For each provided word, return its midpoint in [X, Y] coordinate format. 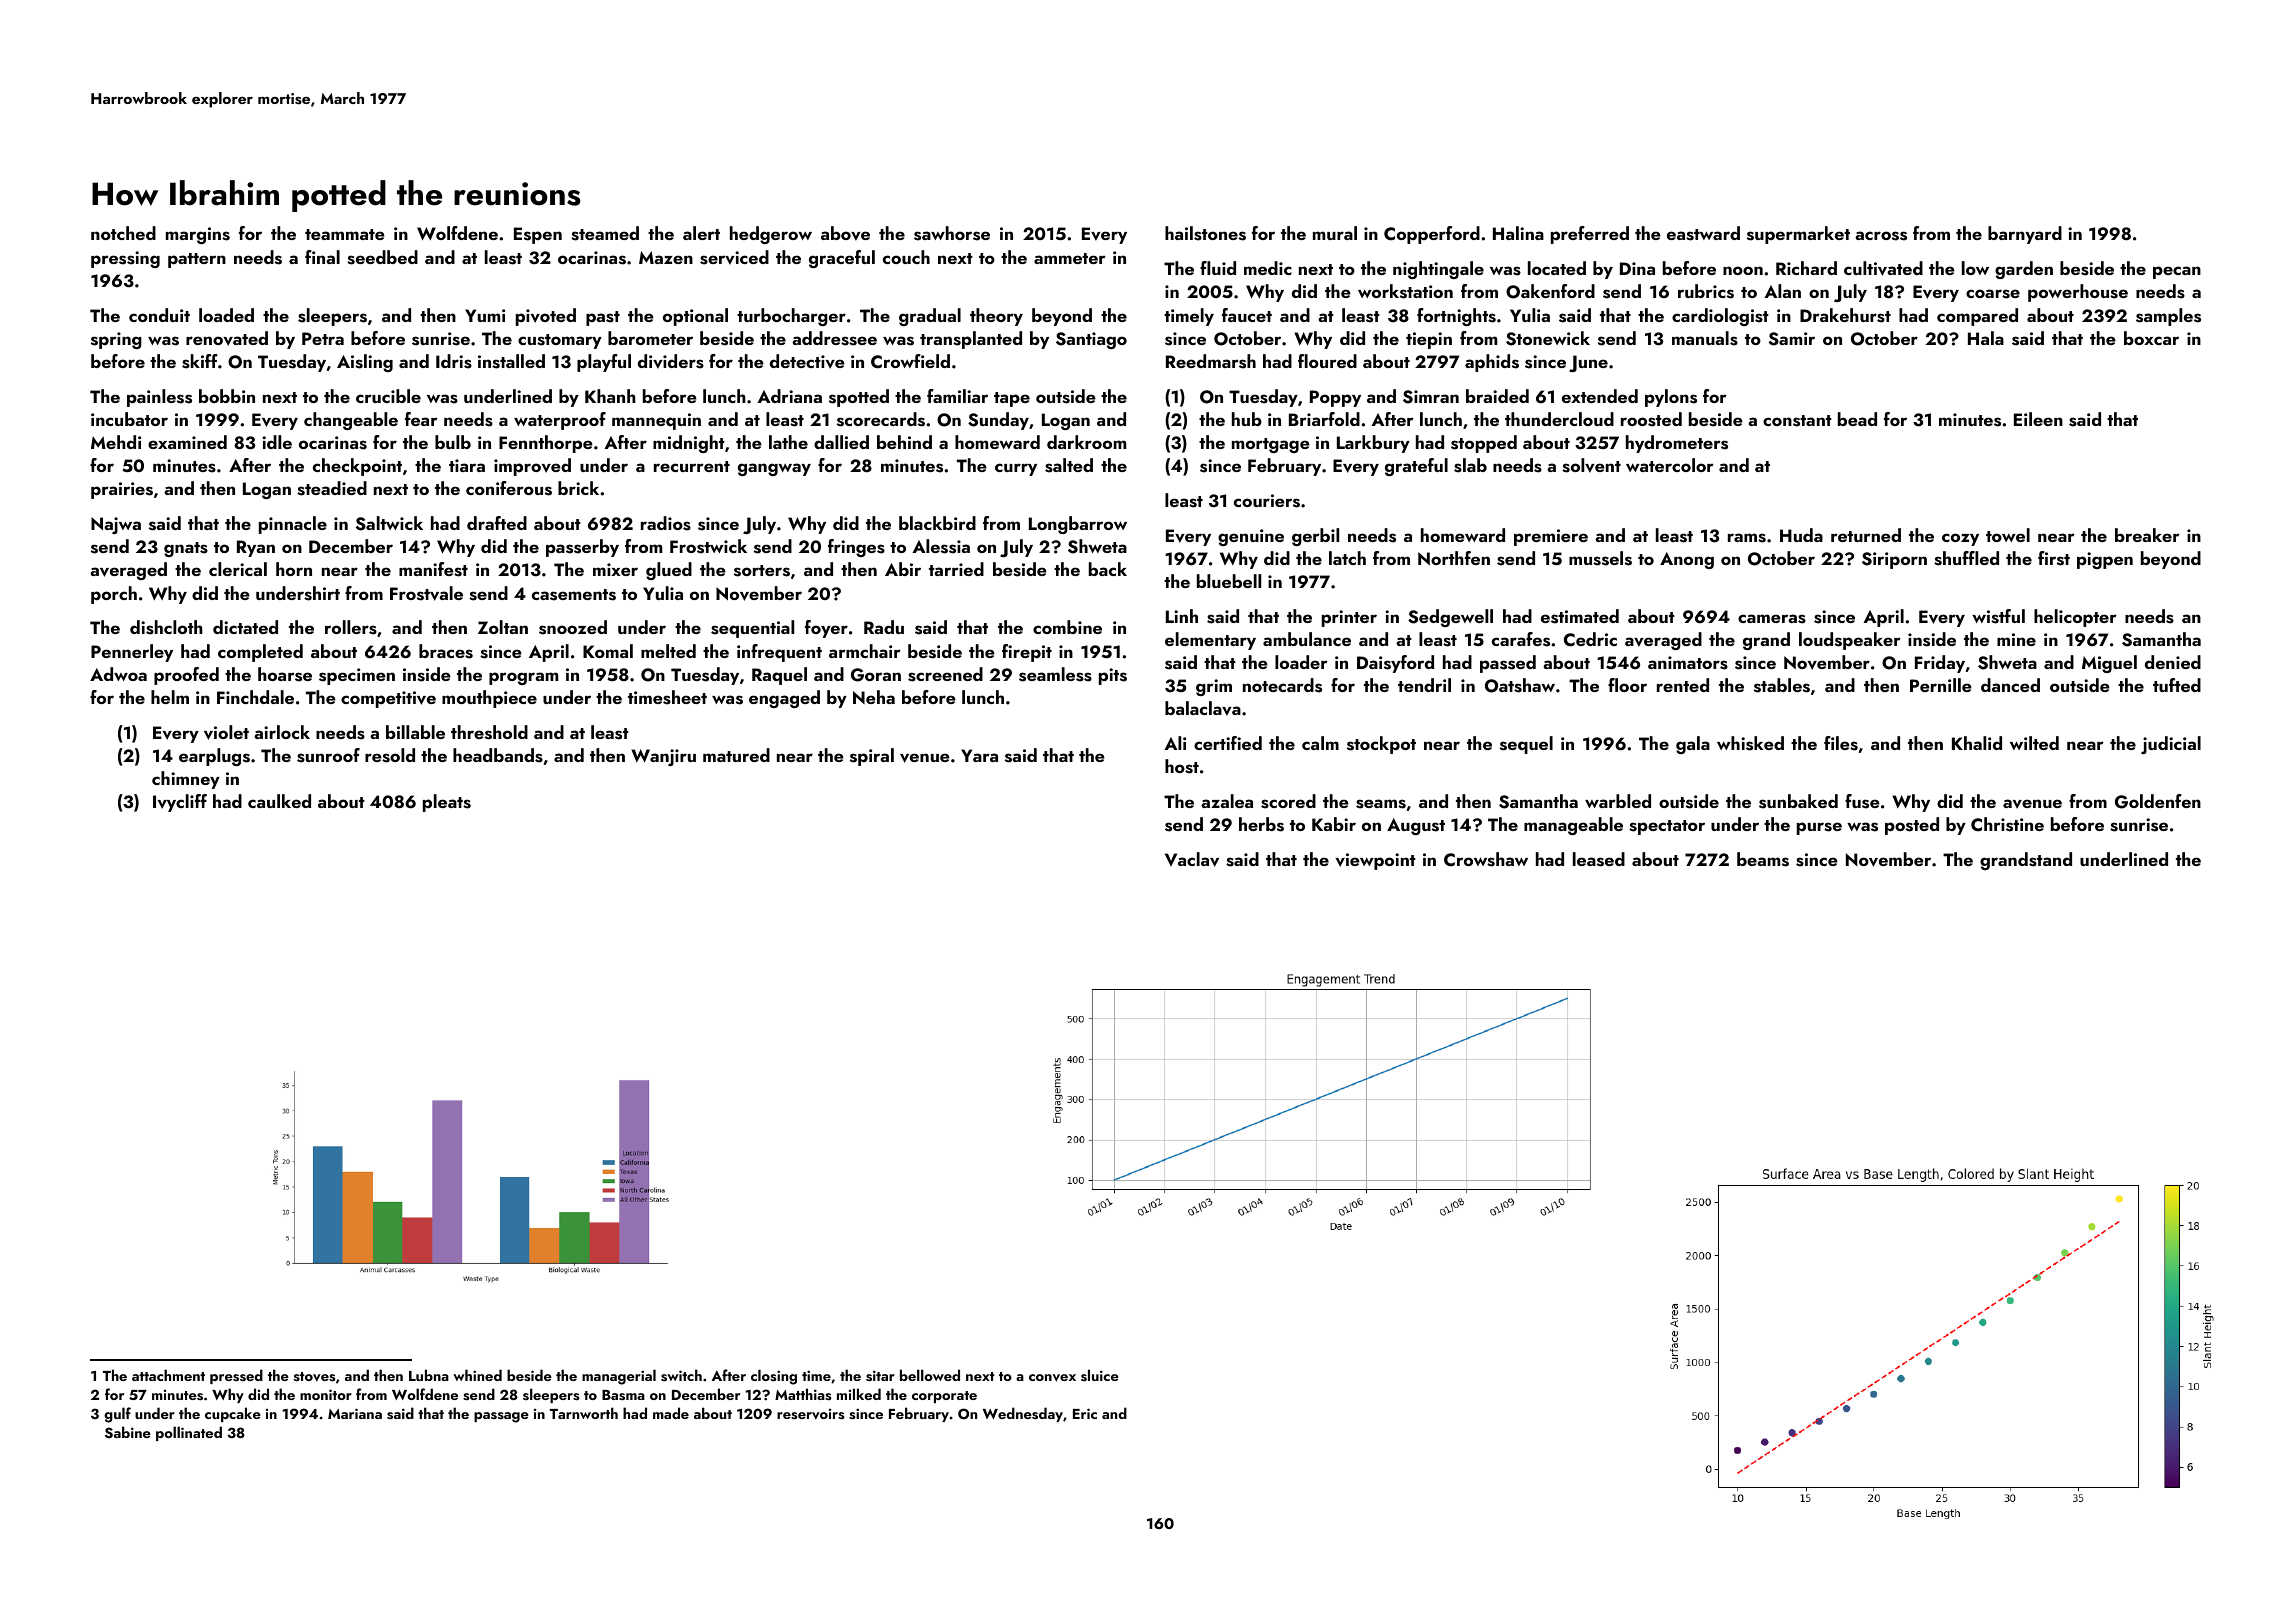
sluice [1100, 1375]
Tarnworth [584, 1413]
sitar [880, 1376]
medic [1268, 268]
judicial [2171, 745]
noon [1743, 270]
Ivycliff [180, 803]
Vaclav [1192, 859]
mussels [1600, 558]
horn [294, 569]
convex [1052, 1378]
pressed [236, 1376]
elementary [1210, 641]
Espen [538, 235]
